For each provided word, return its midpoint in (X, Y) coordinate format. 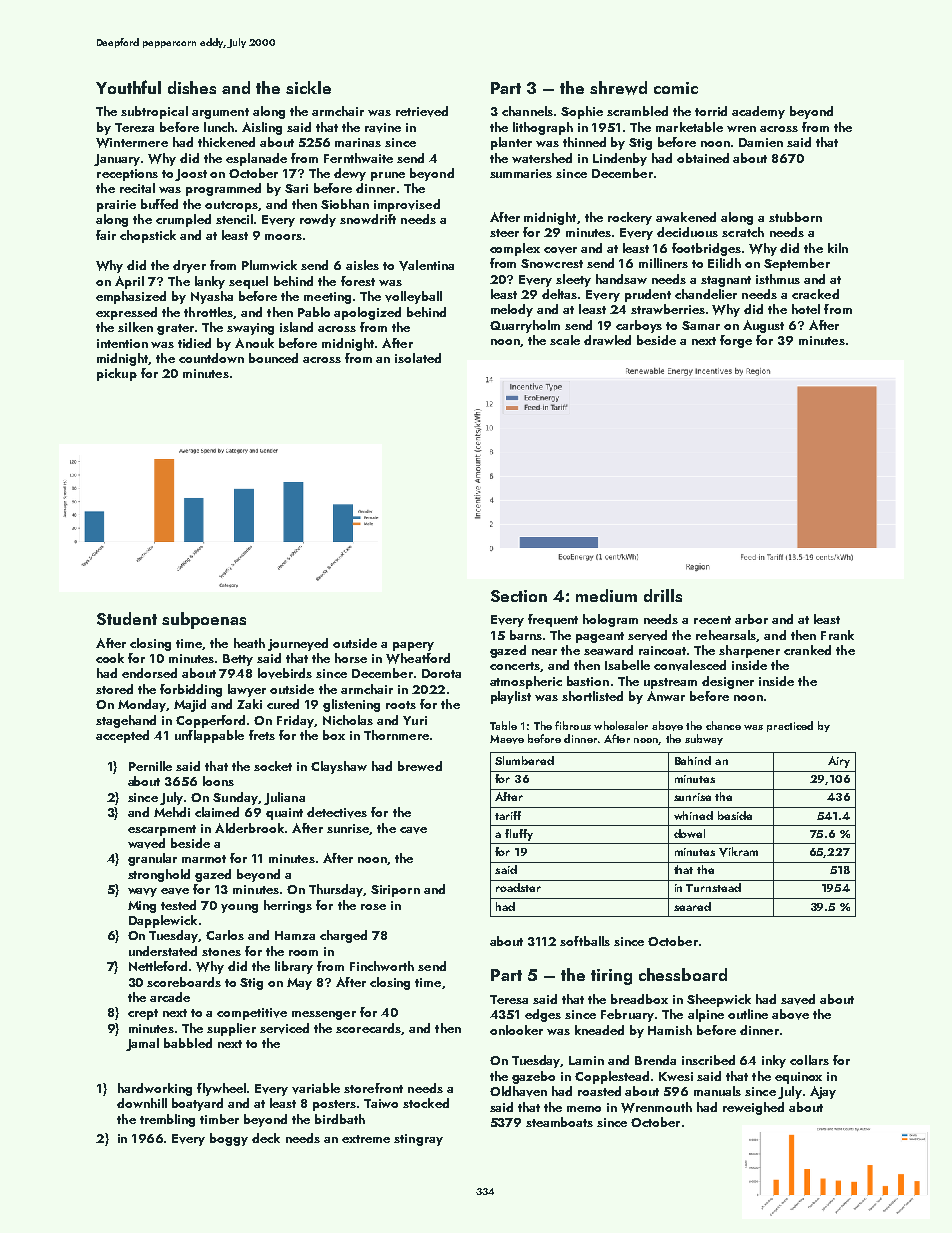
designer (728, 682)
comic (676, 88)
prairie (116, 206)
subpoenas (204, 620)
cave (413, 830)
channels (527, 111)
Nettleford (158, 966)
